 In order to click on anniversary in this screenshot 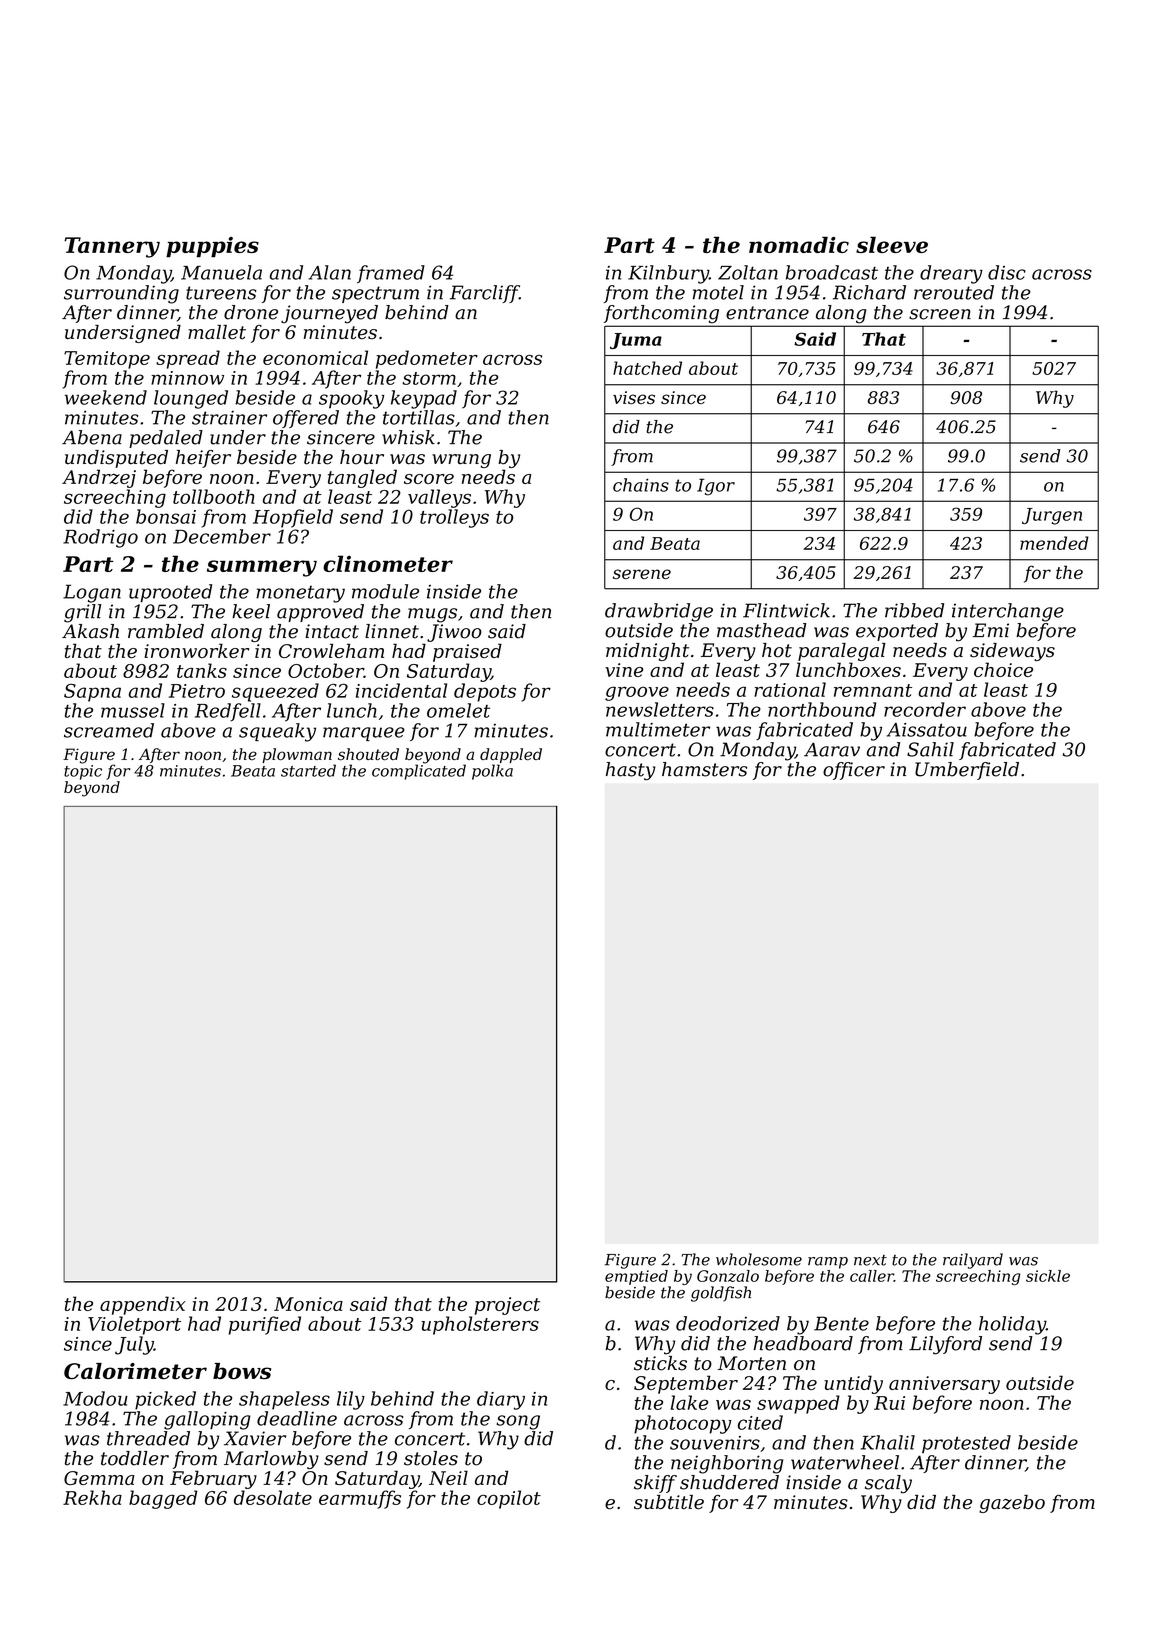, I will do `click(944, 1385)`.
